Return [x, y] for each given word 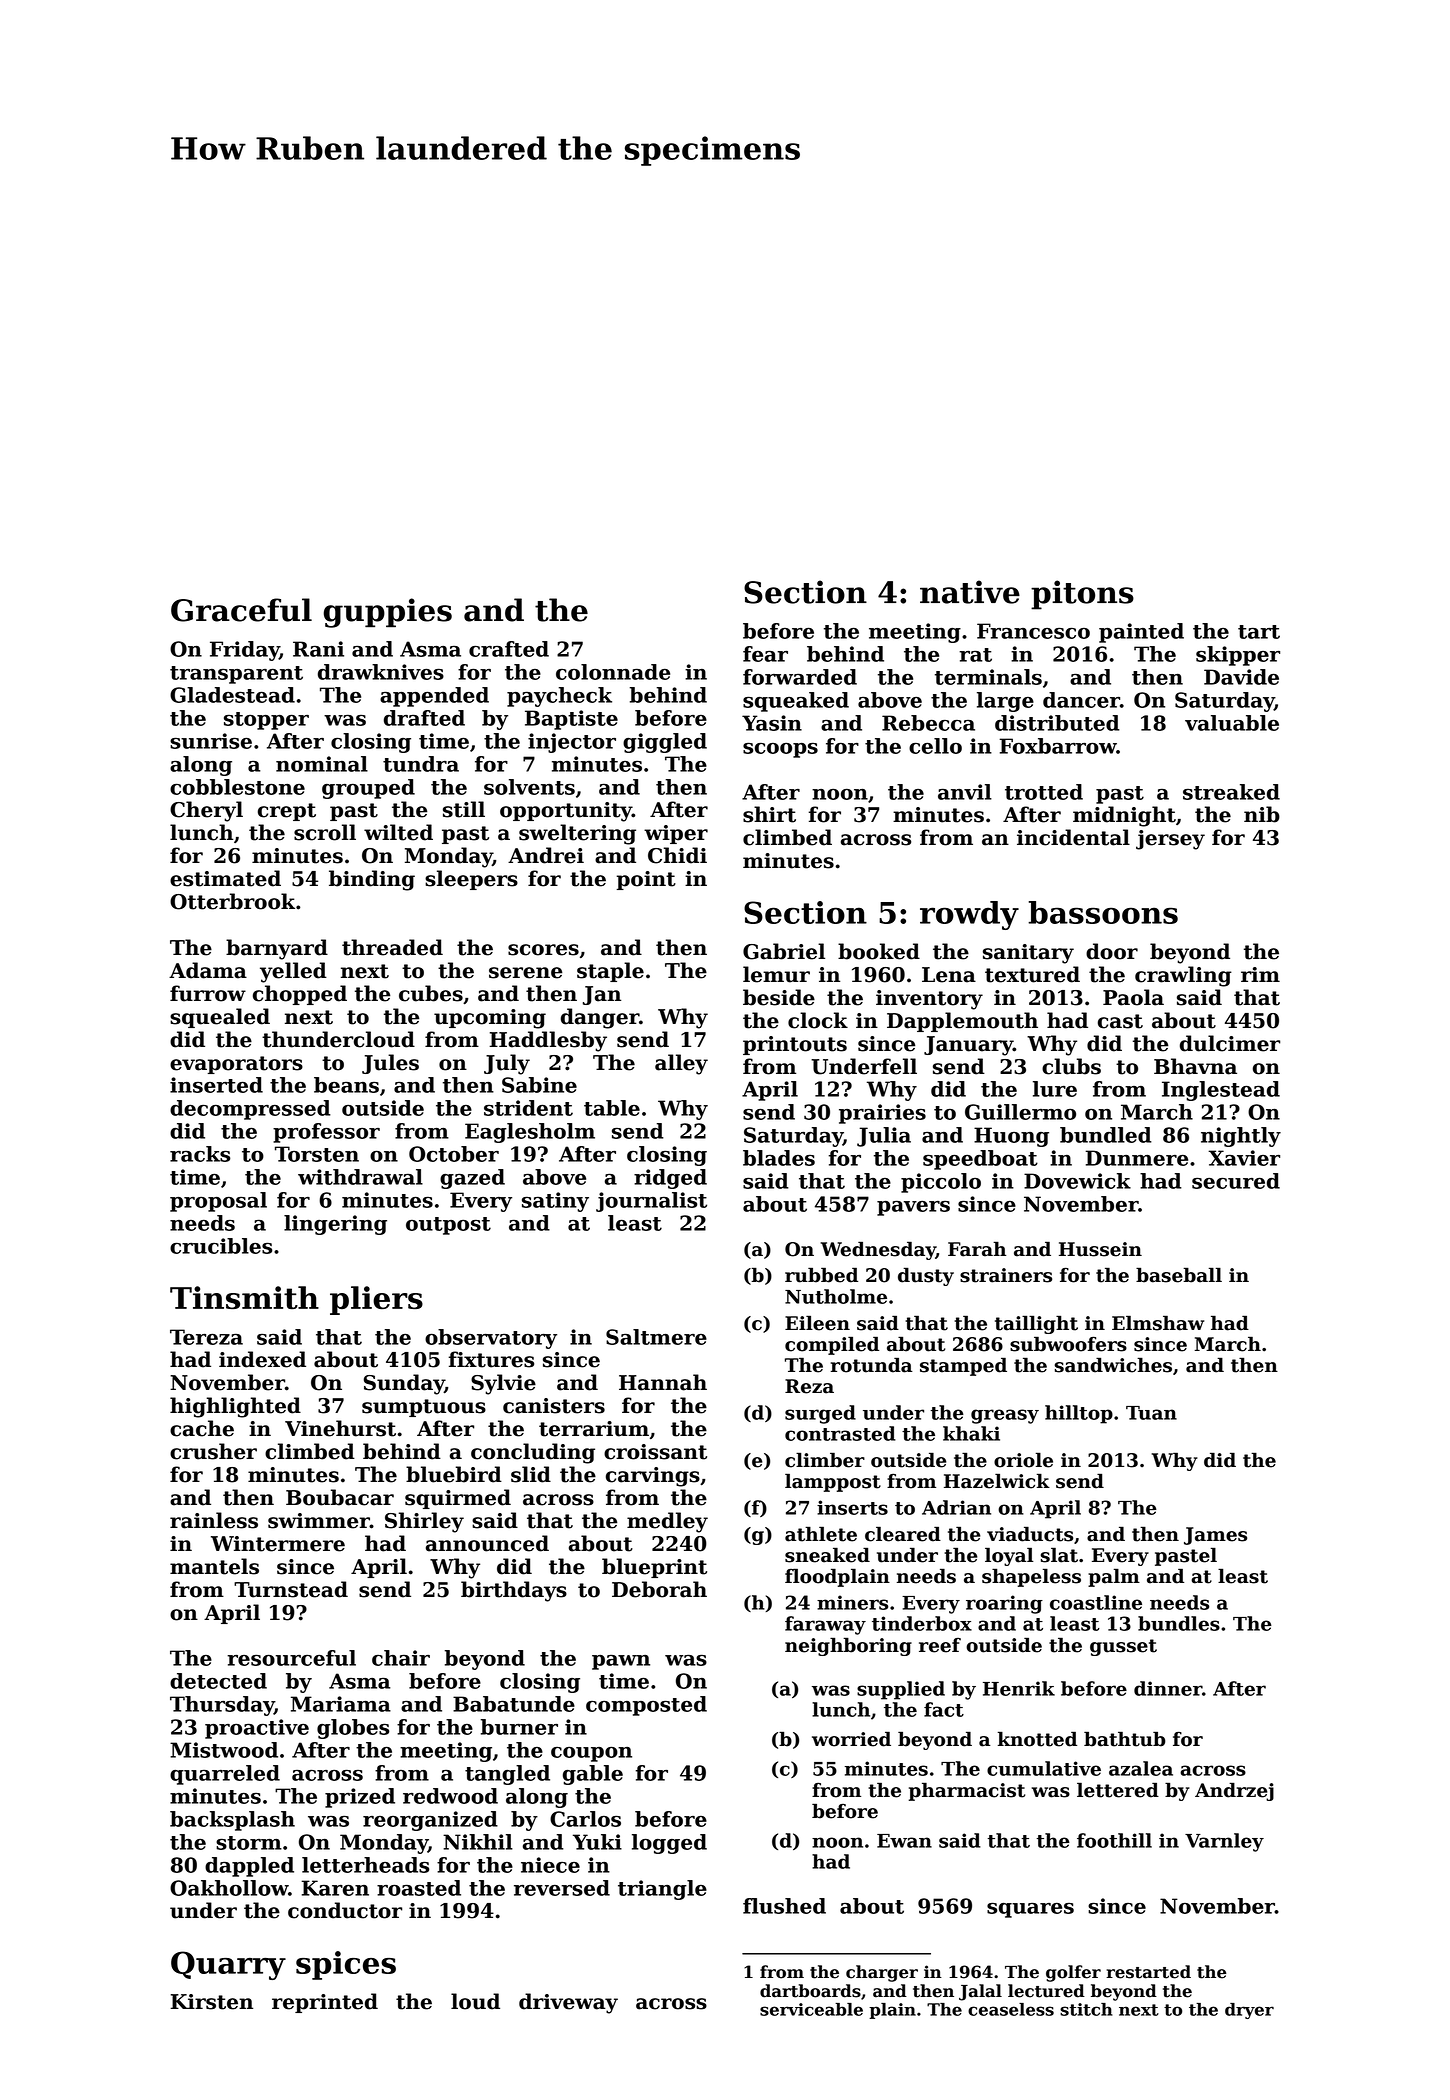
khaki [971, 1433]
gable [593, 1775]
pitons [1082, 595]
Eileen [817, 1323]
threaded [392, 947]
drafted [424, 718]
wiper [676, 834]
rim [1260, 974]
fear [765, 654]
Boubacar [340, 1497]
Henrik [1019, 1688]
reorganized [430, 1821]
